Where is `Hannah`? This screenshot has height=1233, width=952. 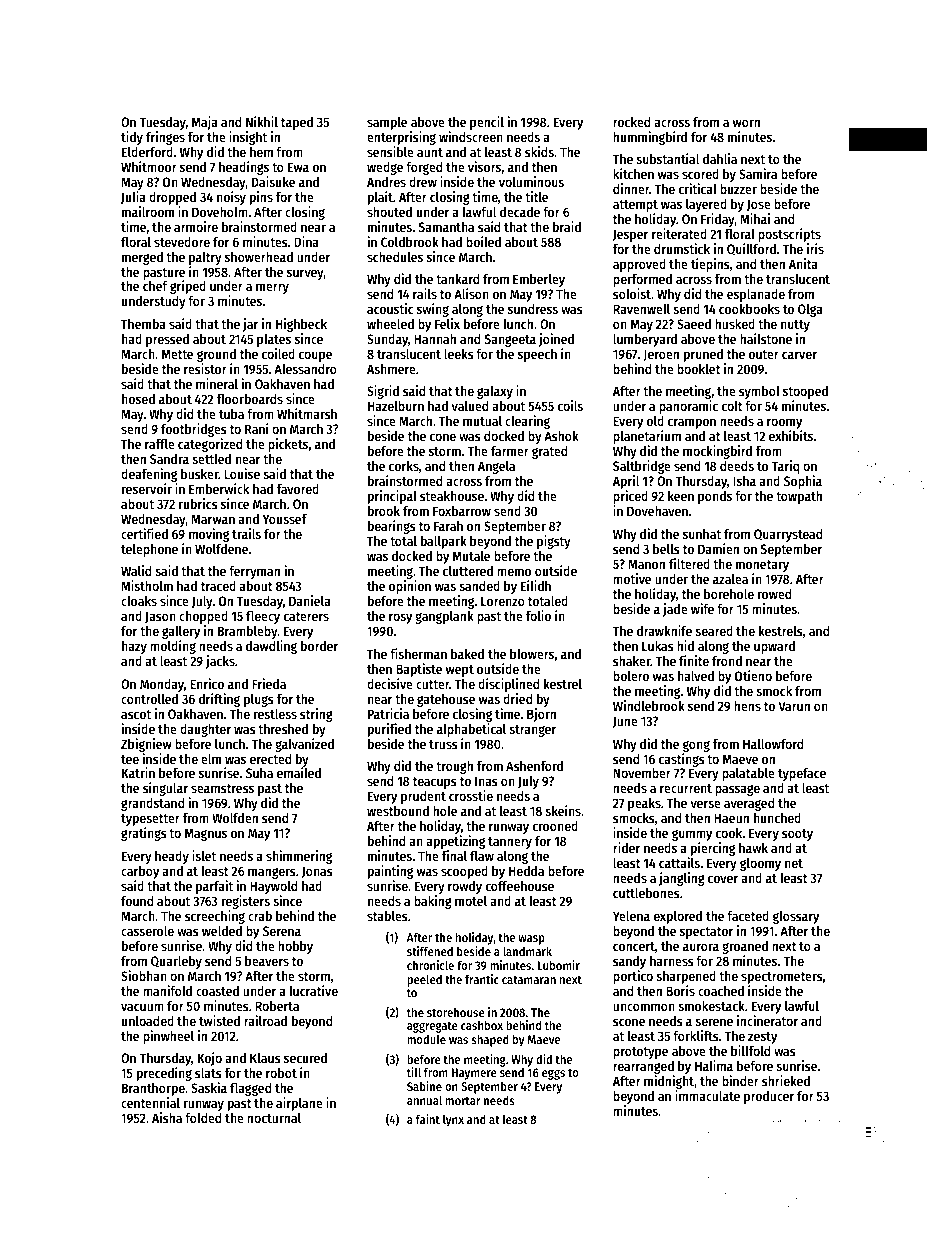 Hannah is located at coordinates (435, 339).
